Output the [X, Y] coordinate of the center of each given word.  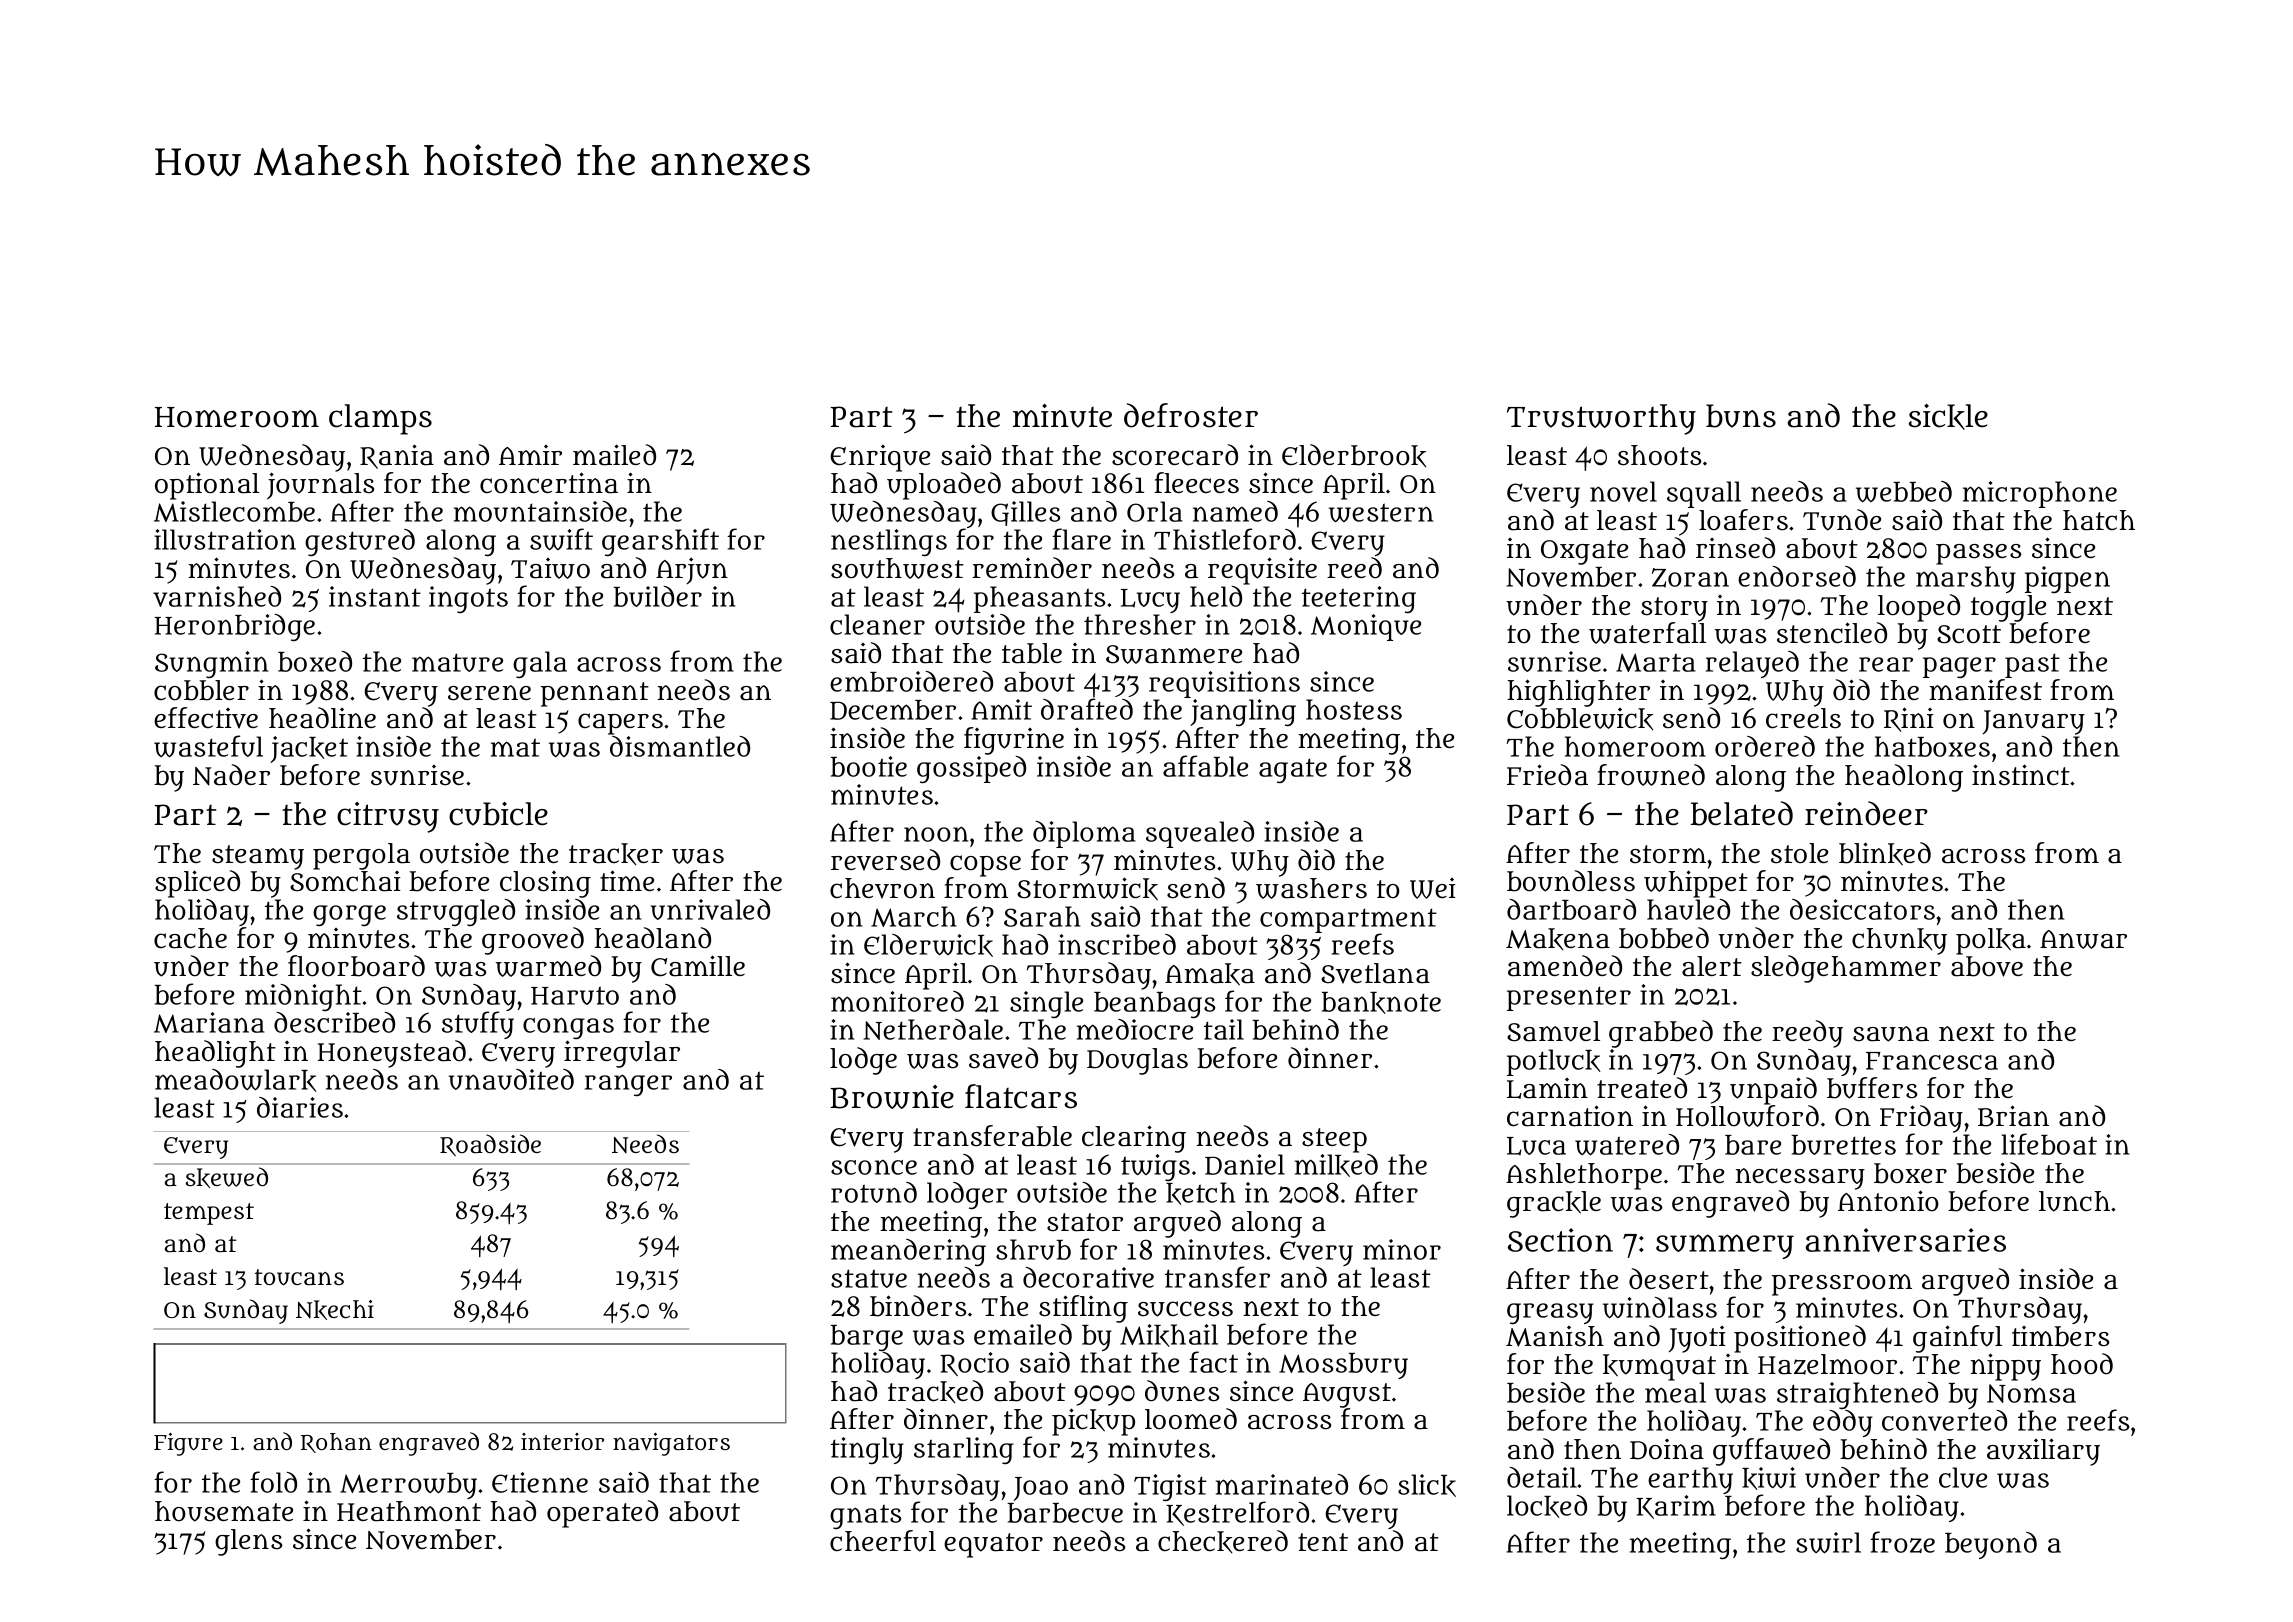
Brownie [892, 1097]
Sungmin [211, 664]
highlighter [1578, 693]
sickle [1948, 417]
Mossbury [1343, 1366]
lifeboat [2049, 1144]
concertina [549, 483]
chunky [1899, 941]
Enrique [880, 458]
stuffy [478, 1025]
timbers [2060, 1336]
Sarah [1042, 916]
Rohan [336, 1443]
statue [869, 1278]
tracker [616, 854]
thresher [1140, 624]
